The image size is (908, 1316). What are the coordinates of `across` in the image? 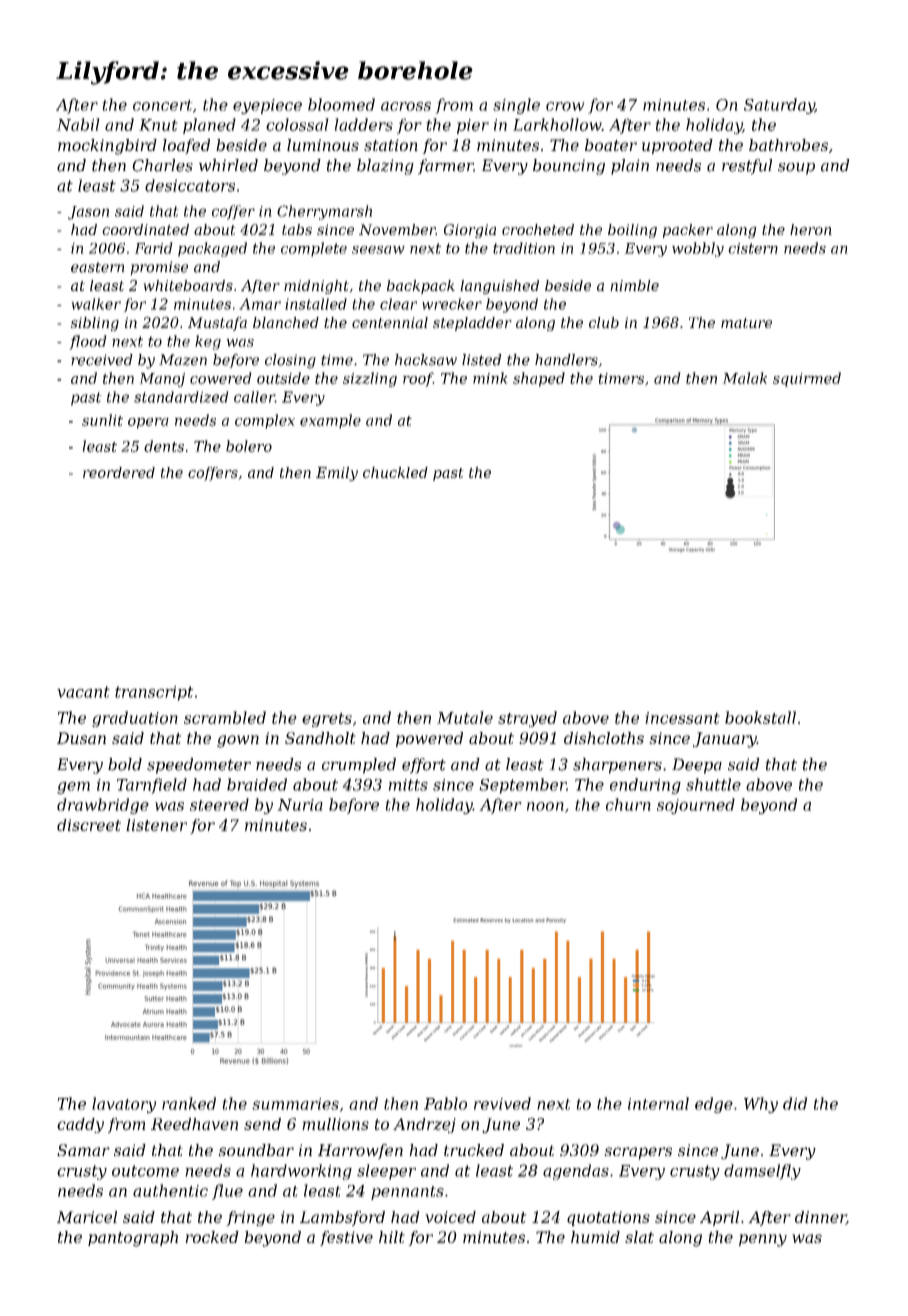 It's located at (406, 106).
